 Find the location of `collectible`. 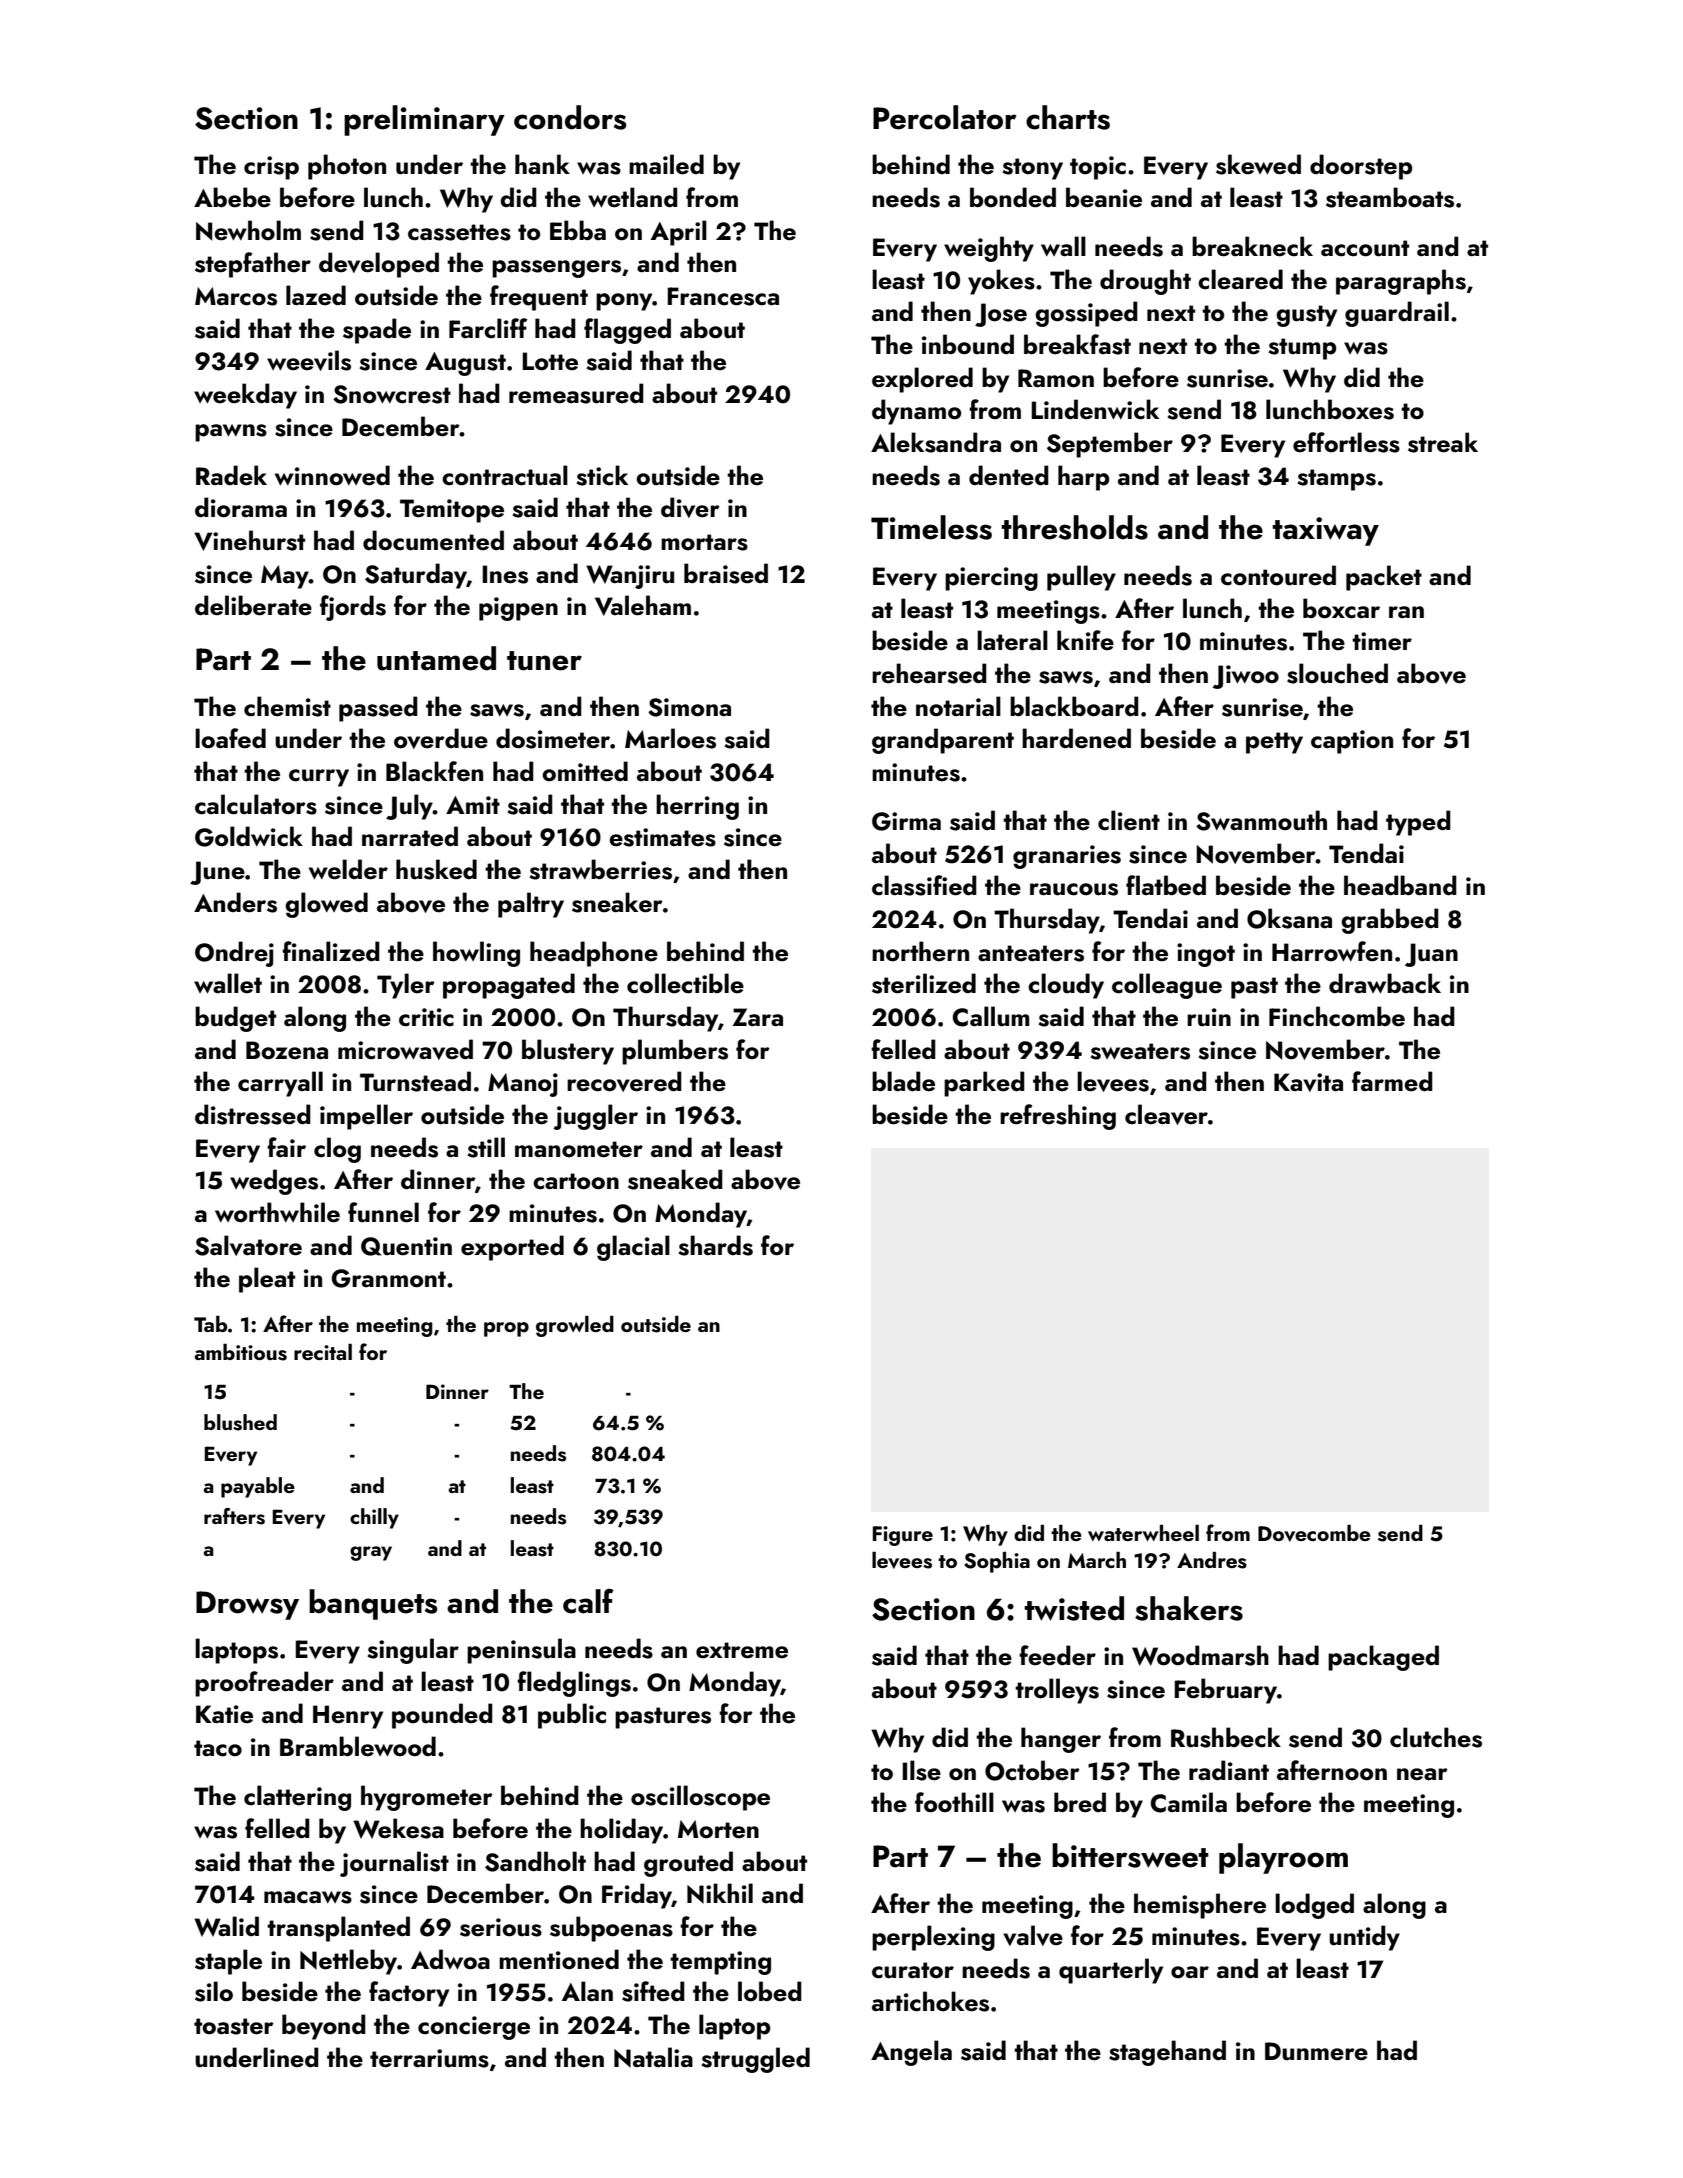

collectible is located at coordinates (685, 983).
